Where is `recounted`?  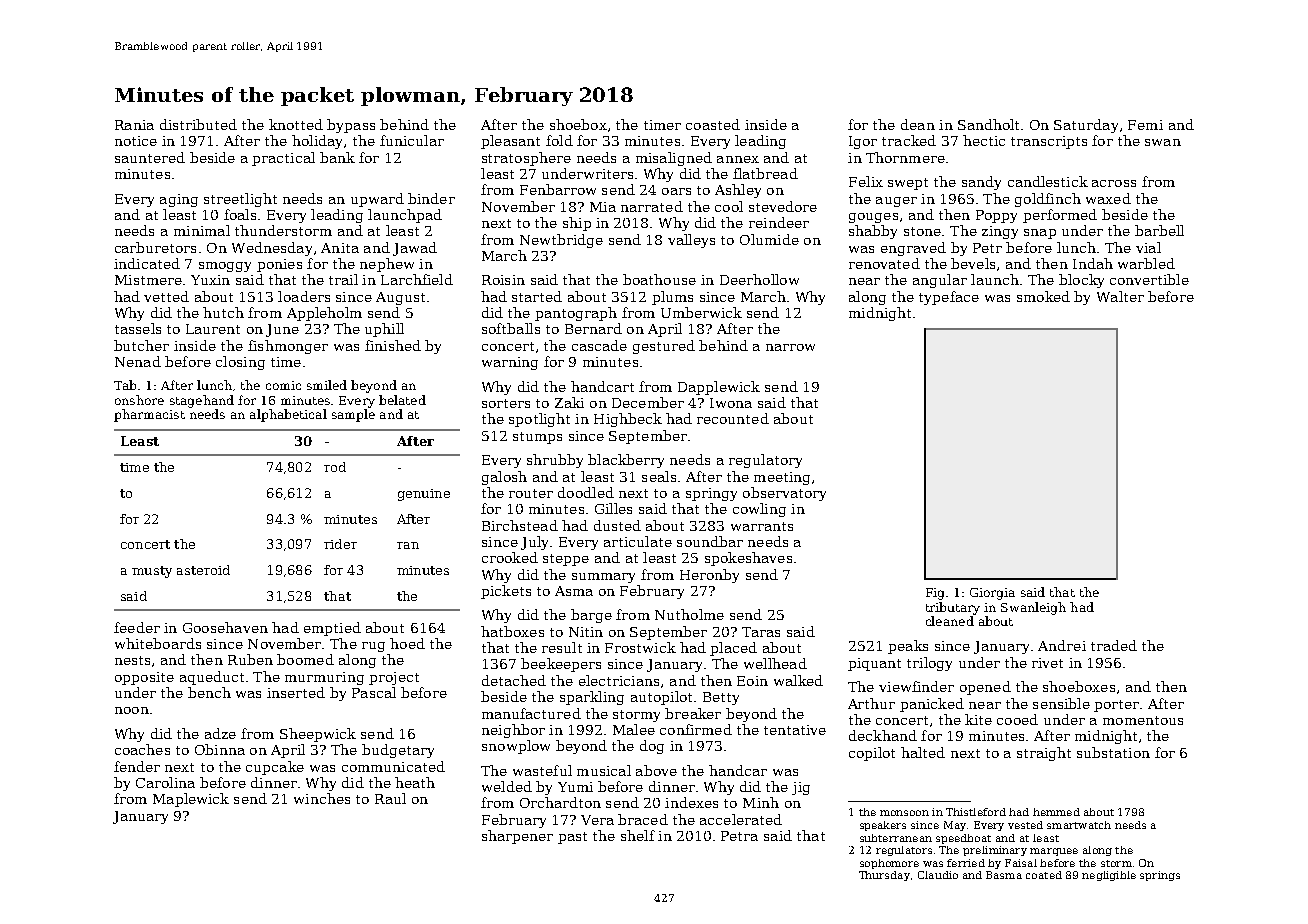
recounted is located at coordinates (733, 418).
